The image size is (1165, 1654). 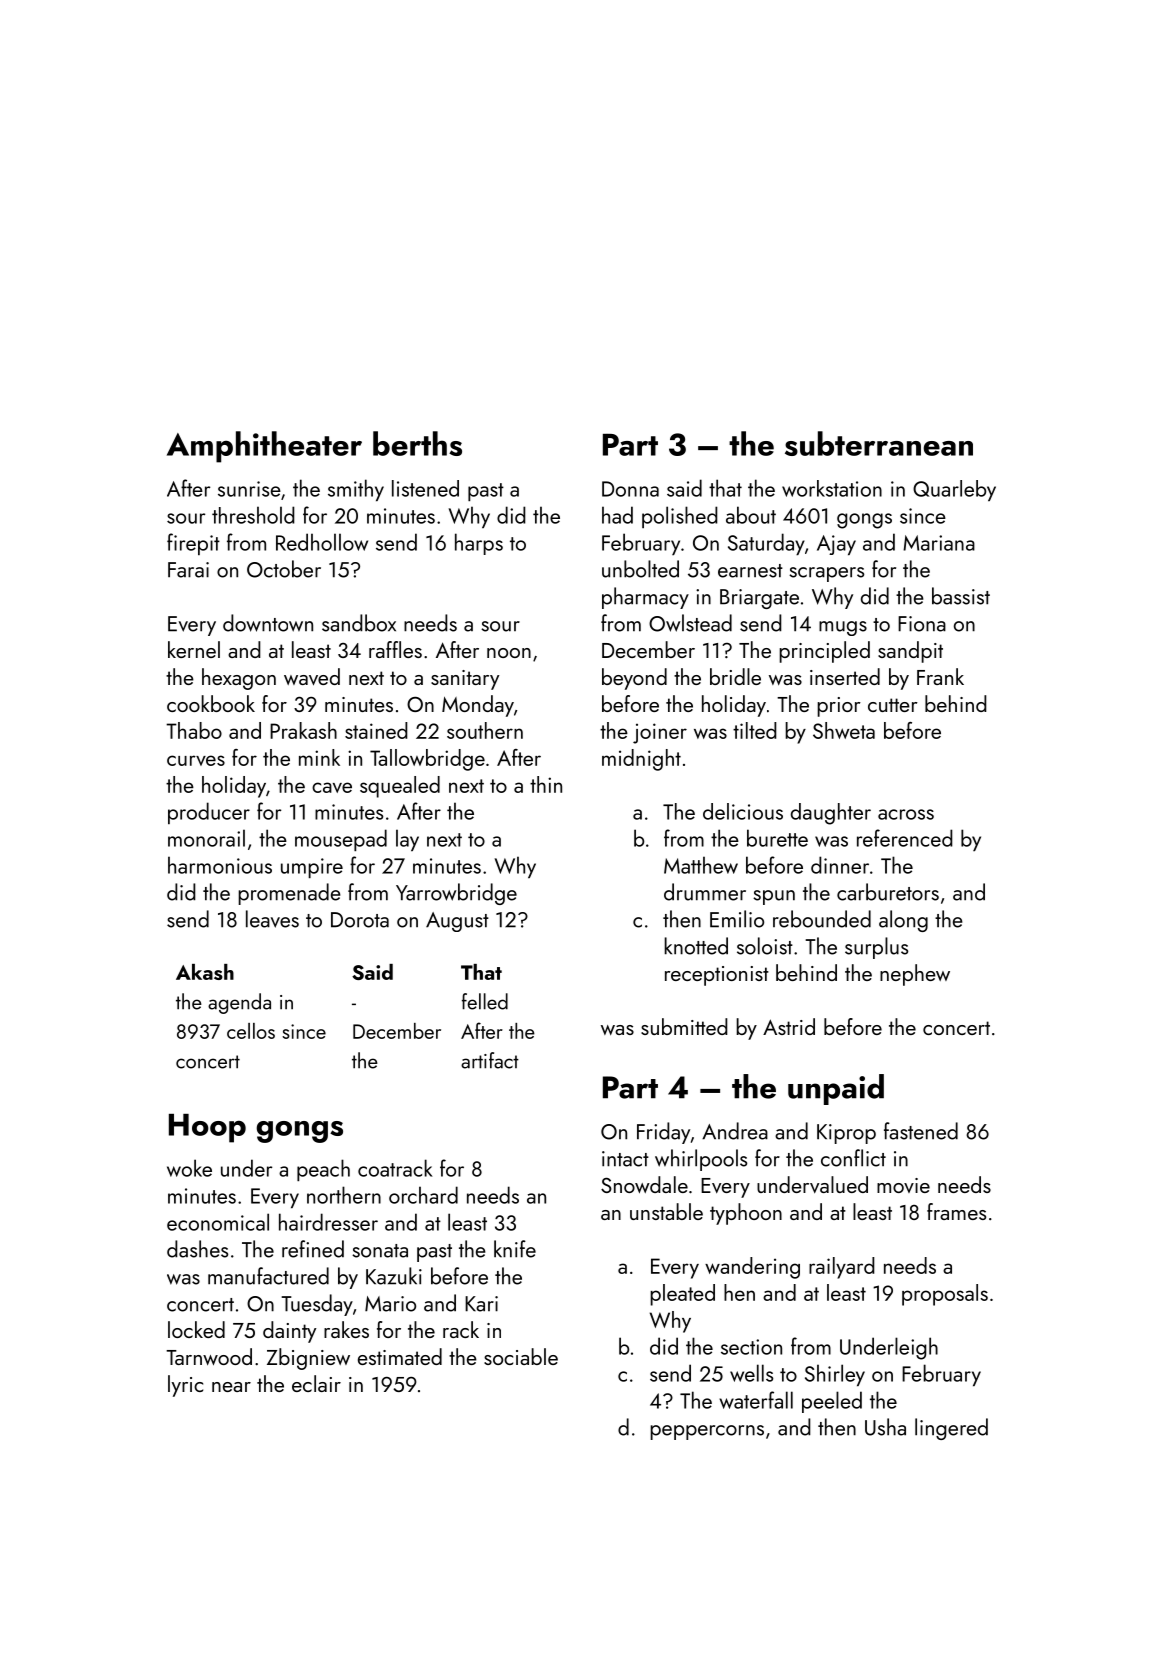 What do you see at coordinates (625, 1159) in the screenshot?
I see `intact` at bounding box center [625, 1159].
